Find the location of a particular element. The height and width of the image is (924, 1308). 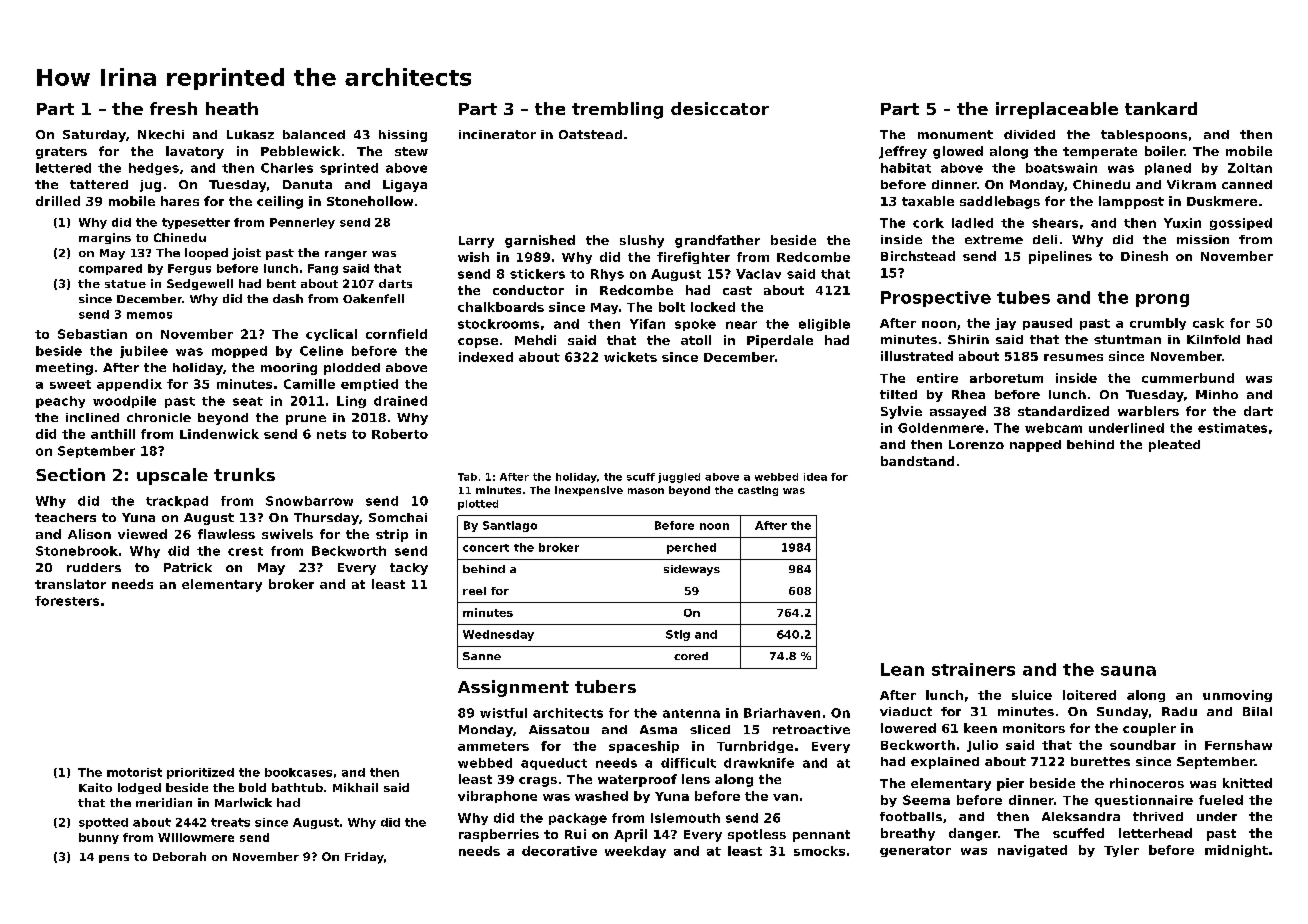

Piperdale is located at coordinates (780, 341).
